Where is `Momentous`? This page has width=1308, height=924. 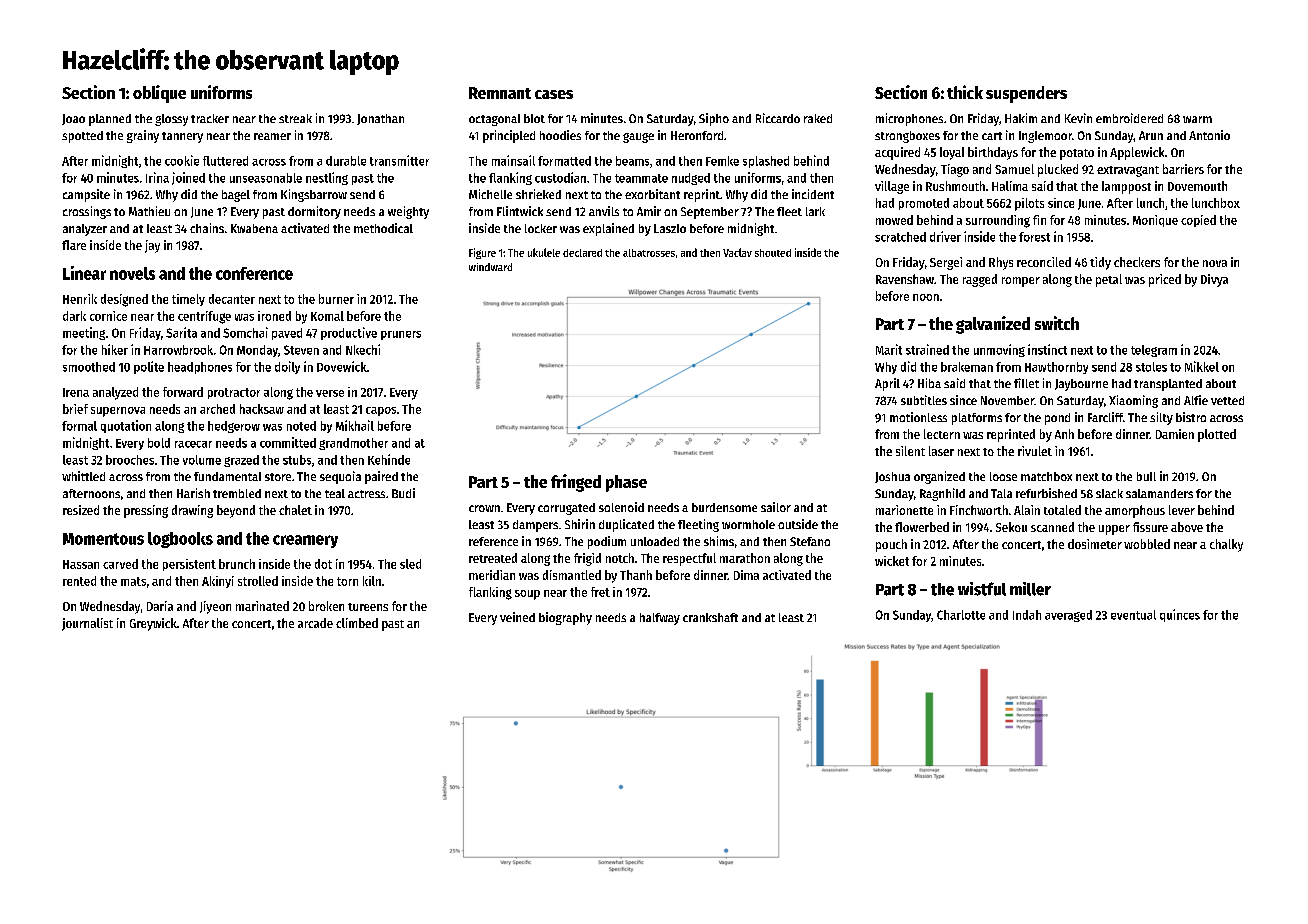
Momentous is located at coordinates (103, 539).
